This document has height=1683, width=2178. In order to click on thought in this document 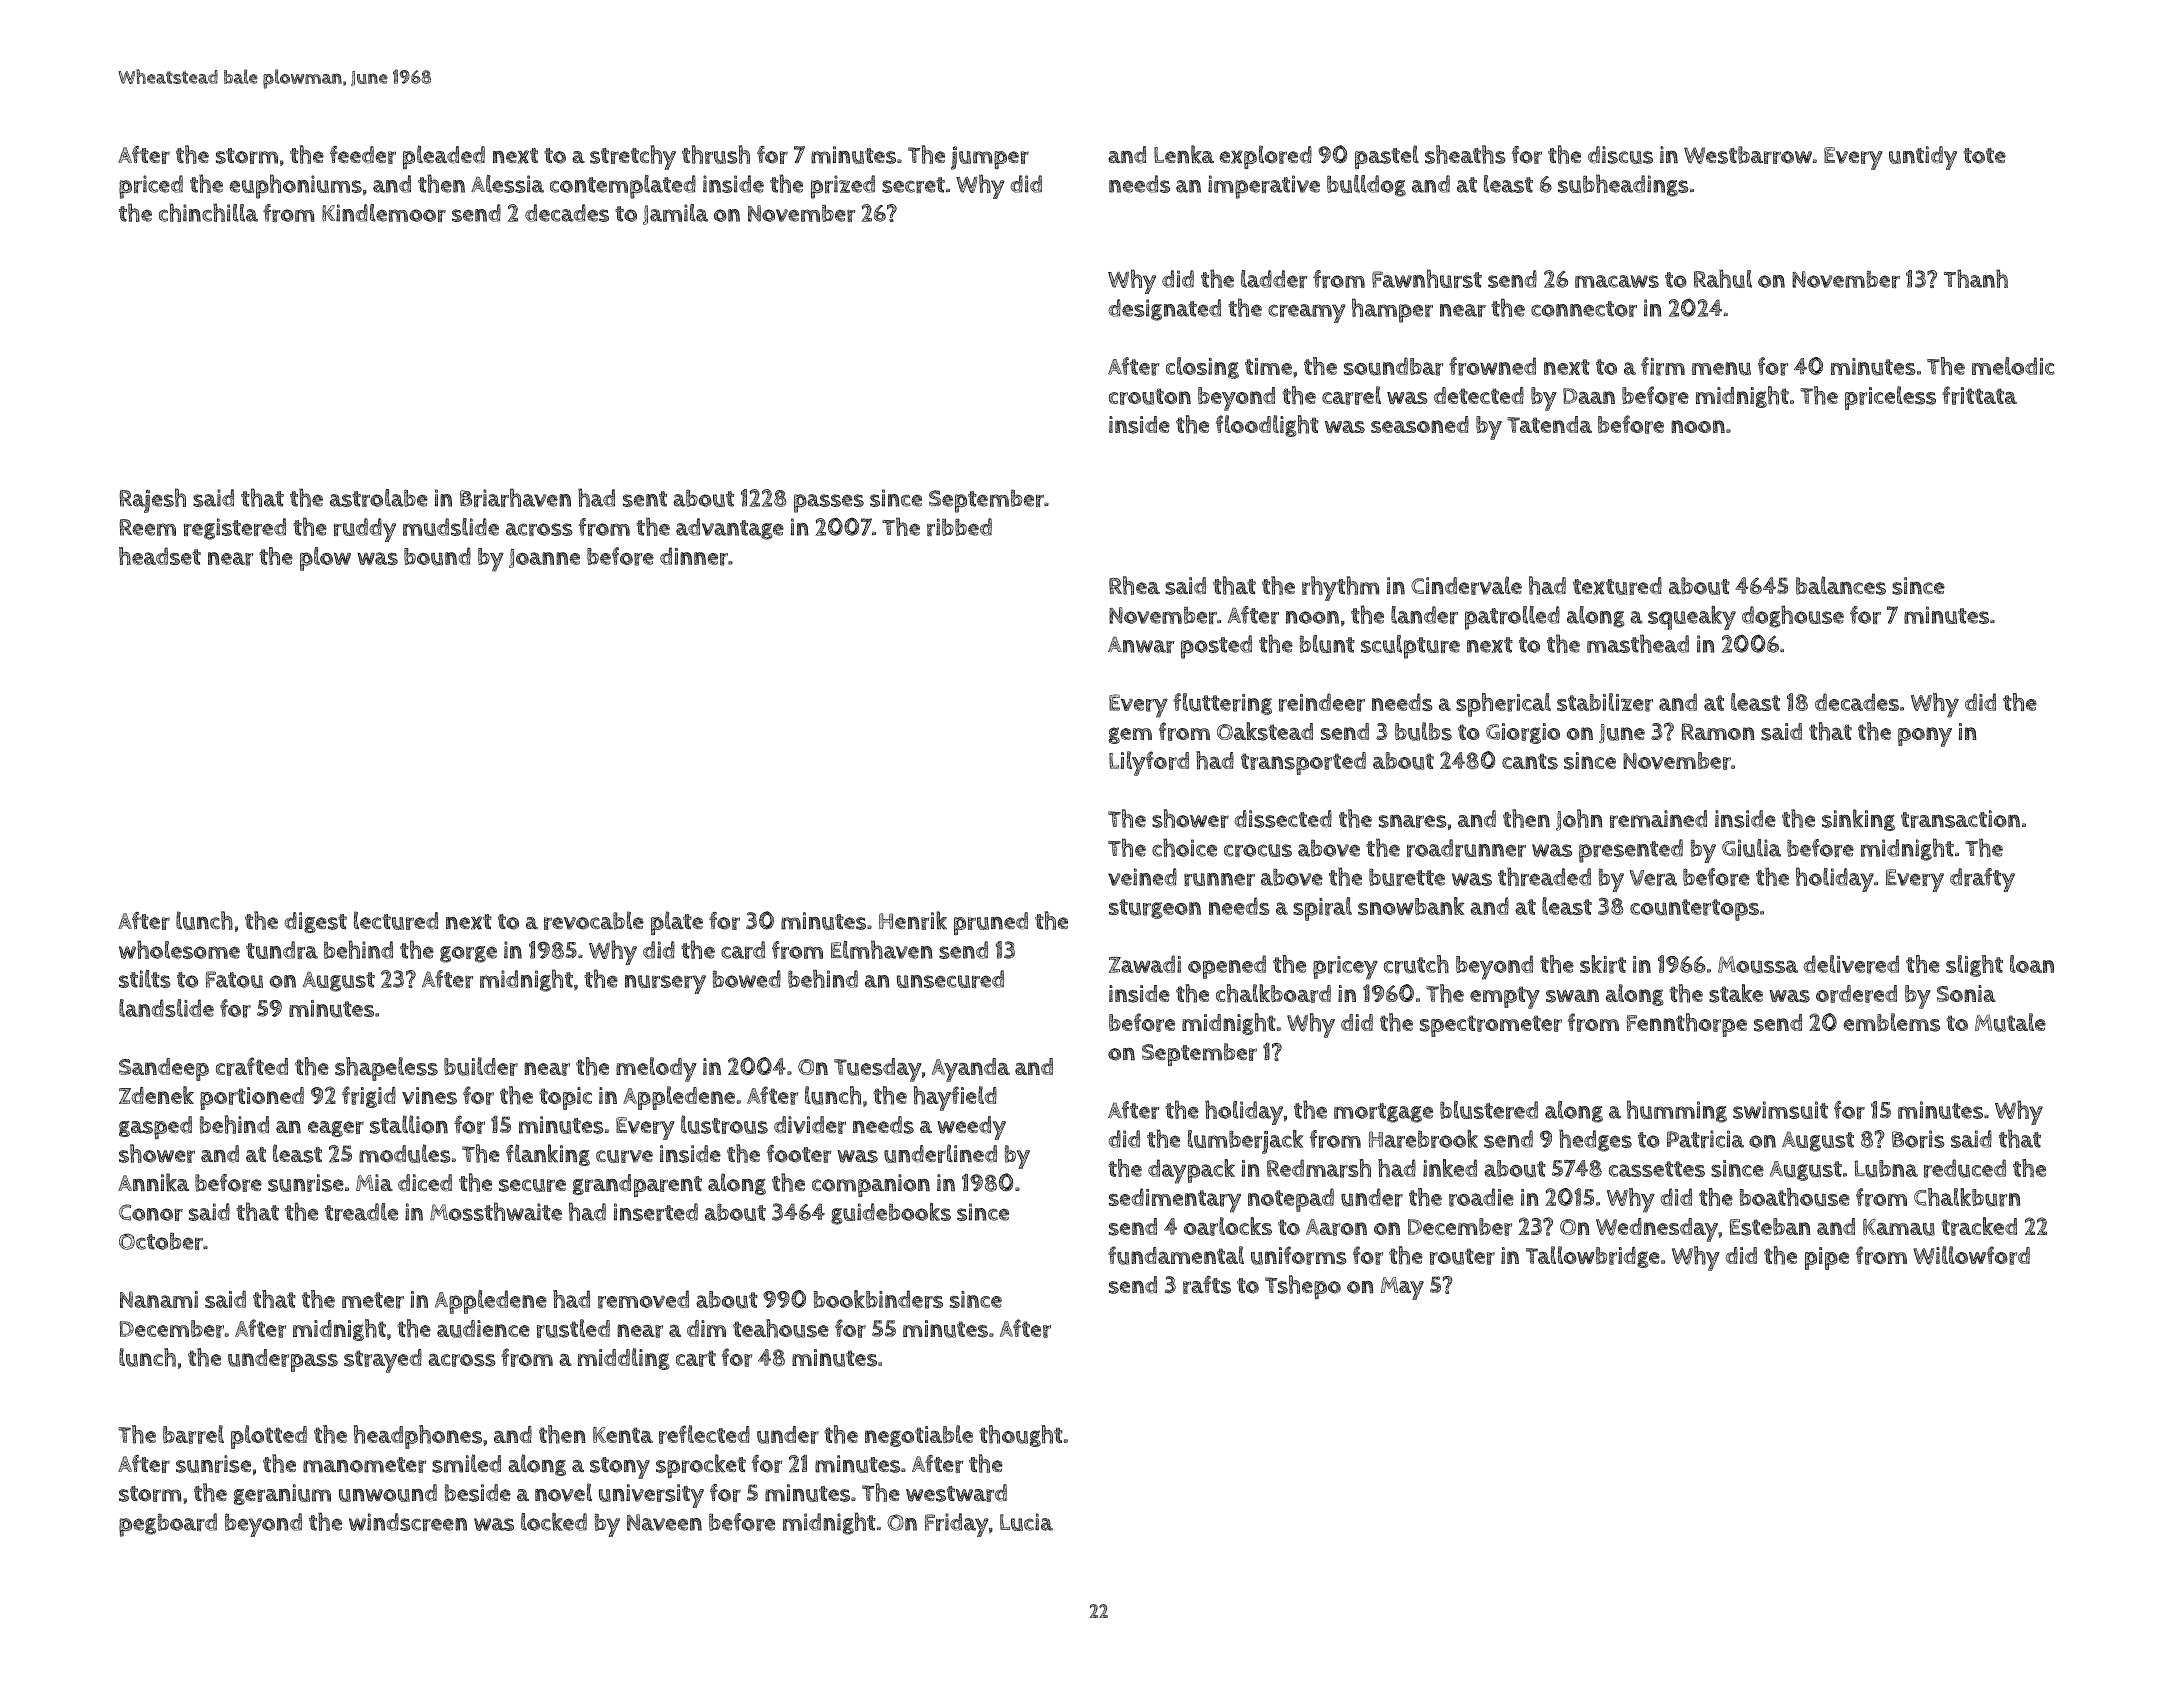, I will do `click(1021, 1436)`.
